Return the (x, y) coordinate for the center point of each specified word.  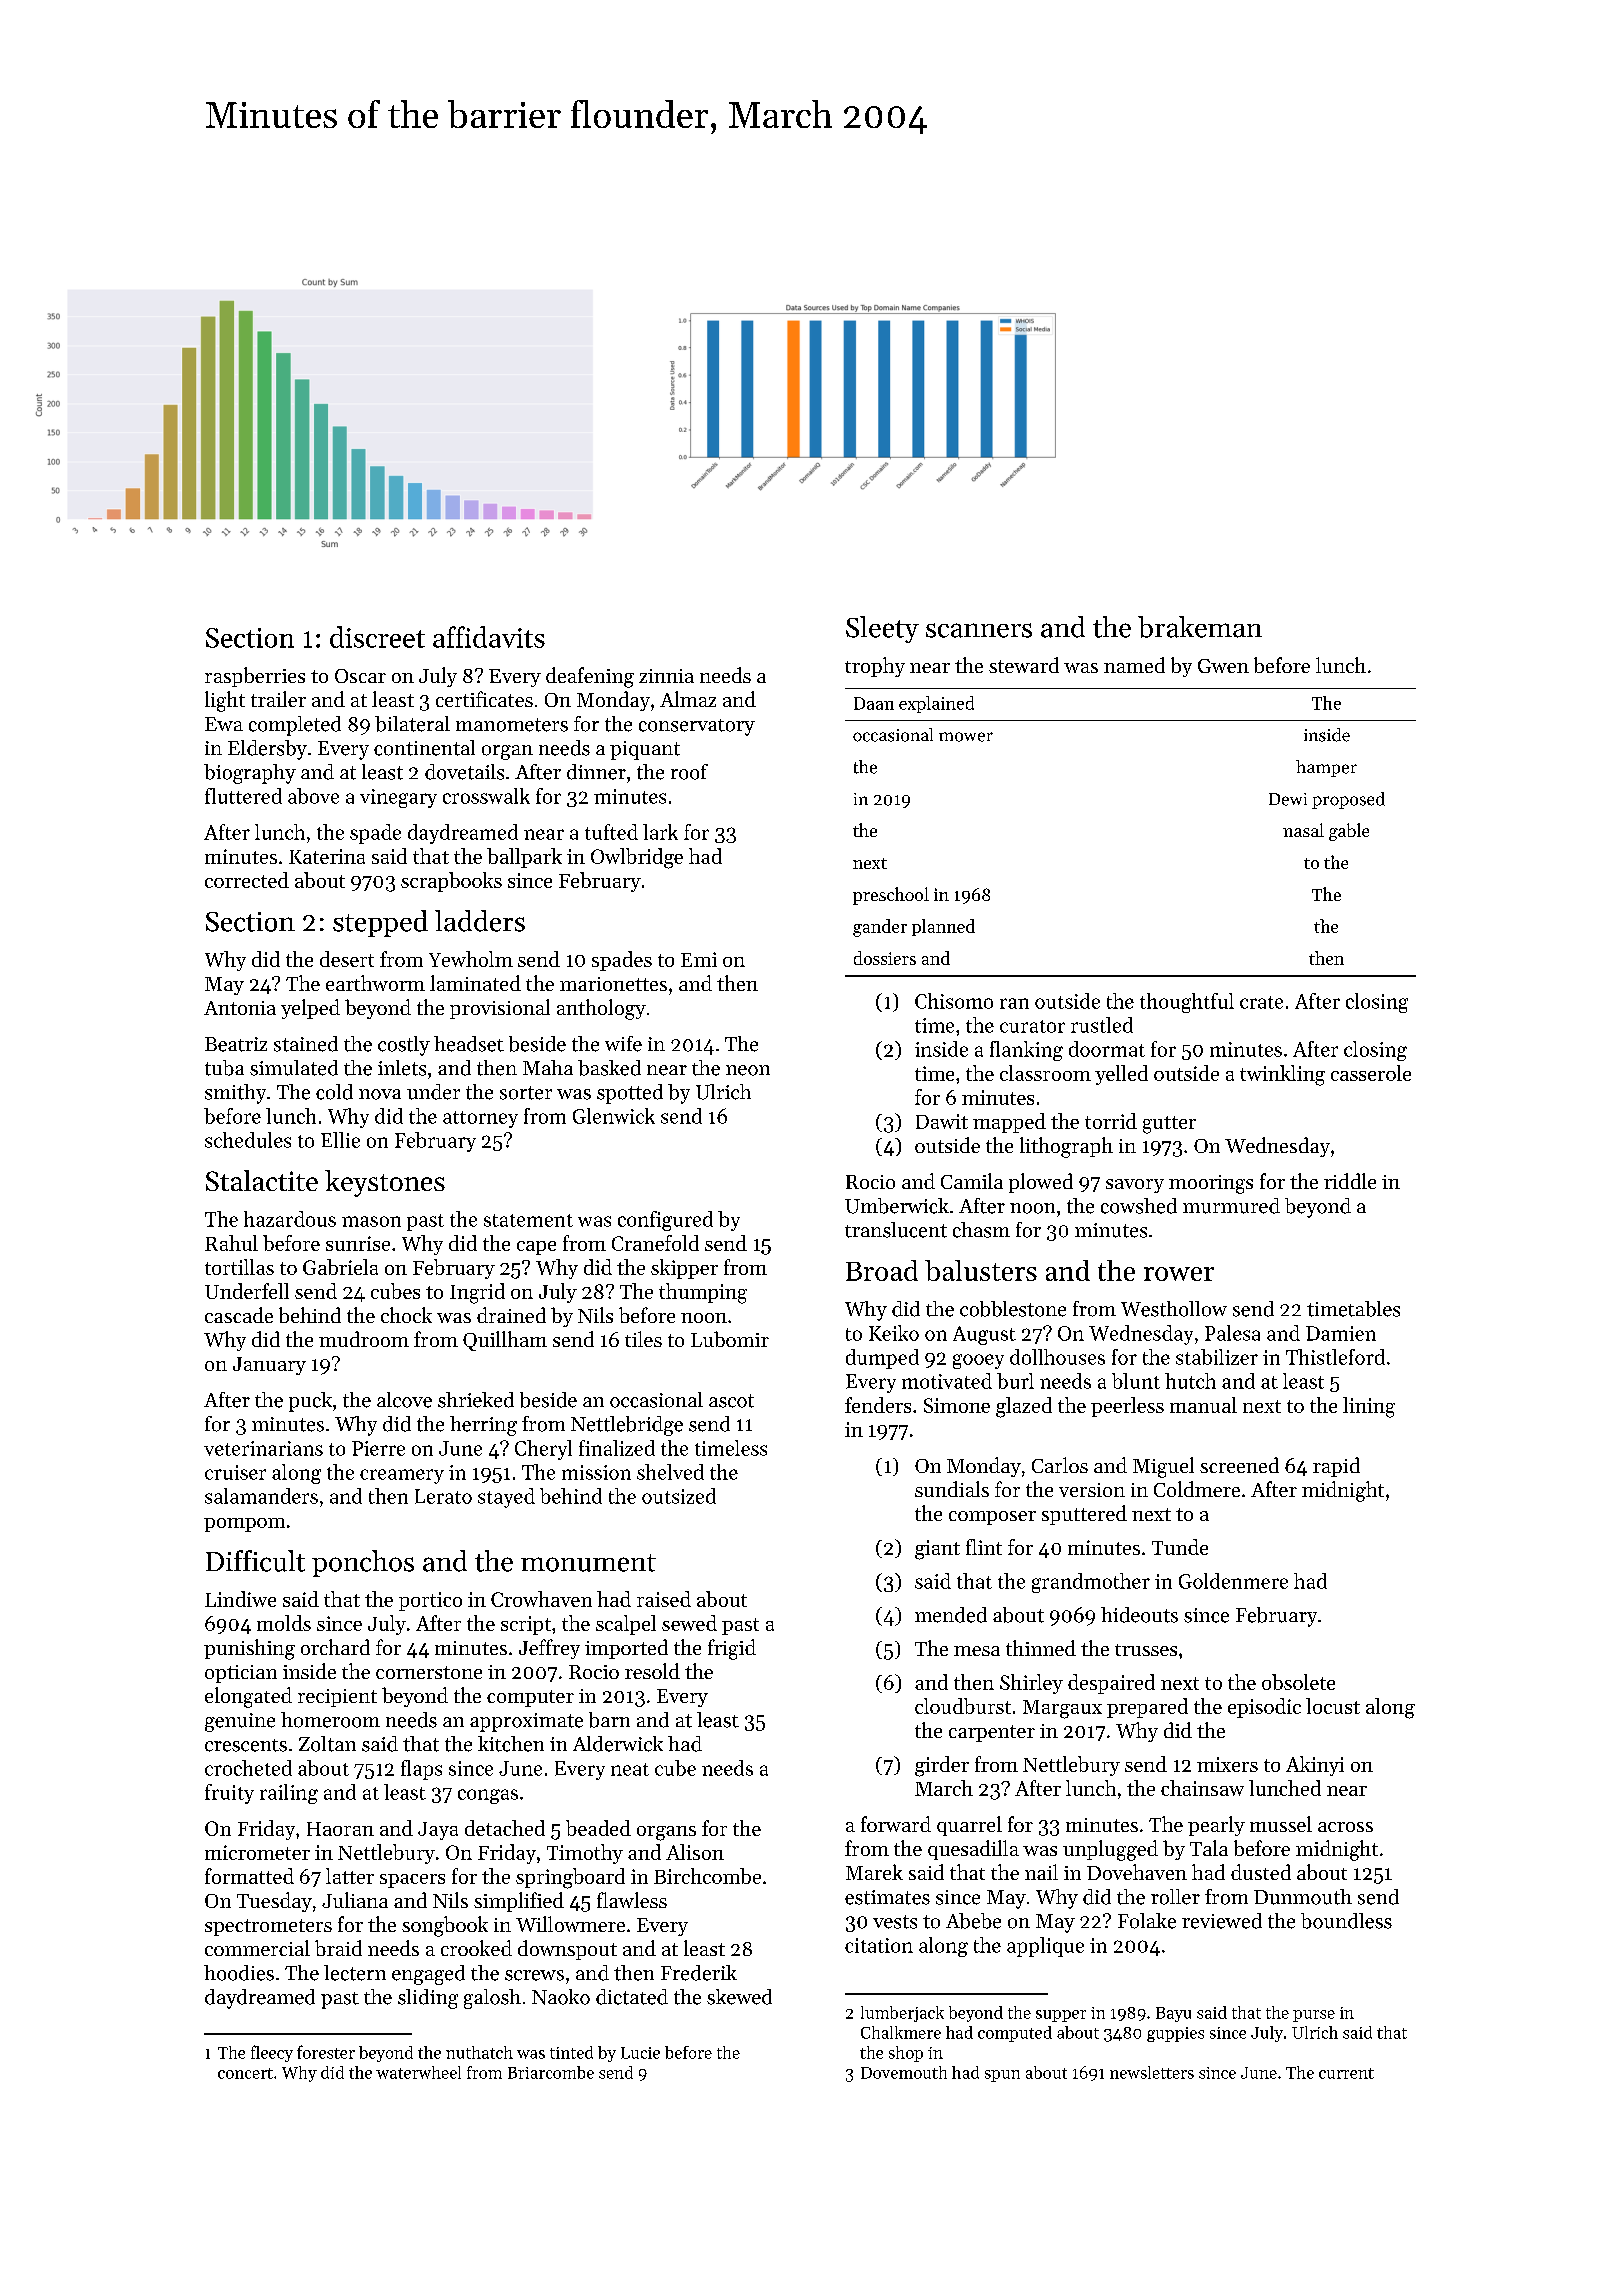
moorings (1211, 1184)
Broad (882, 1270)
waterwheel (418, 2072)
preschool (891, 896)
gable (1349, 832)
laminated (475, 983)
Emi (699, 959)
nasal (1303, 830)
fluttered (243, 796)
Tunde (1180, 1547)
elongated (248, 1697)
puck (310, 1402)
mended (951, 1615)
